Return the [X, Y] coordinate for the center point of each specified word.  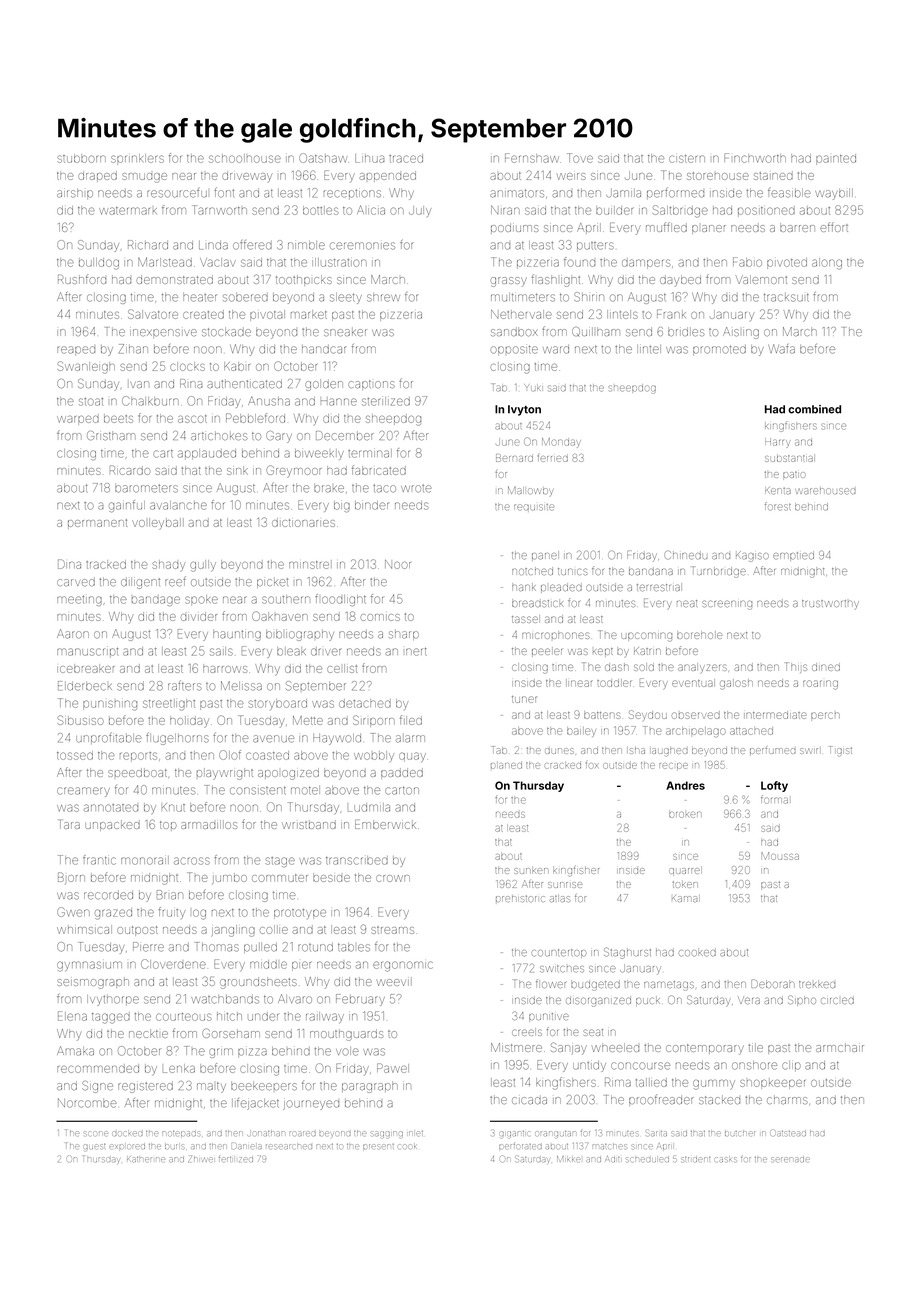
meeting [79, 601]
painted [836, 159]
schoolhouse [245, 158]
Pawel [393, 1068]
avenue [273, 739]
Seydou [648, 715]
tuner [524, 699]
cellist [342, 668]
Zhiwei [200, 1159]
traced [406, 158]
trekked [817, 984]
